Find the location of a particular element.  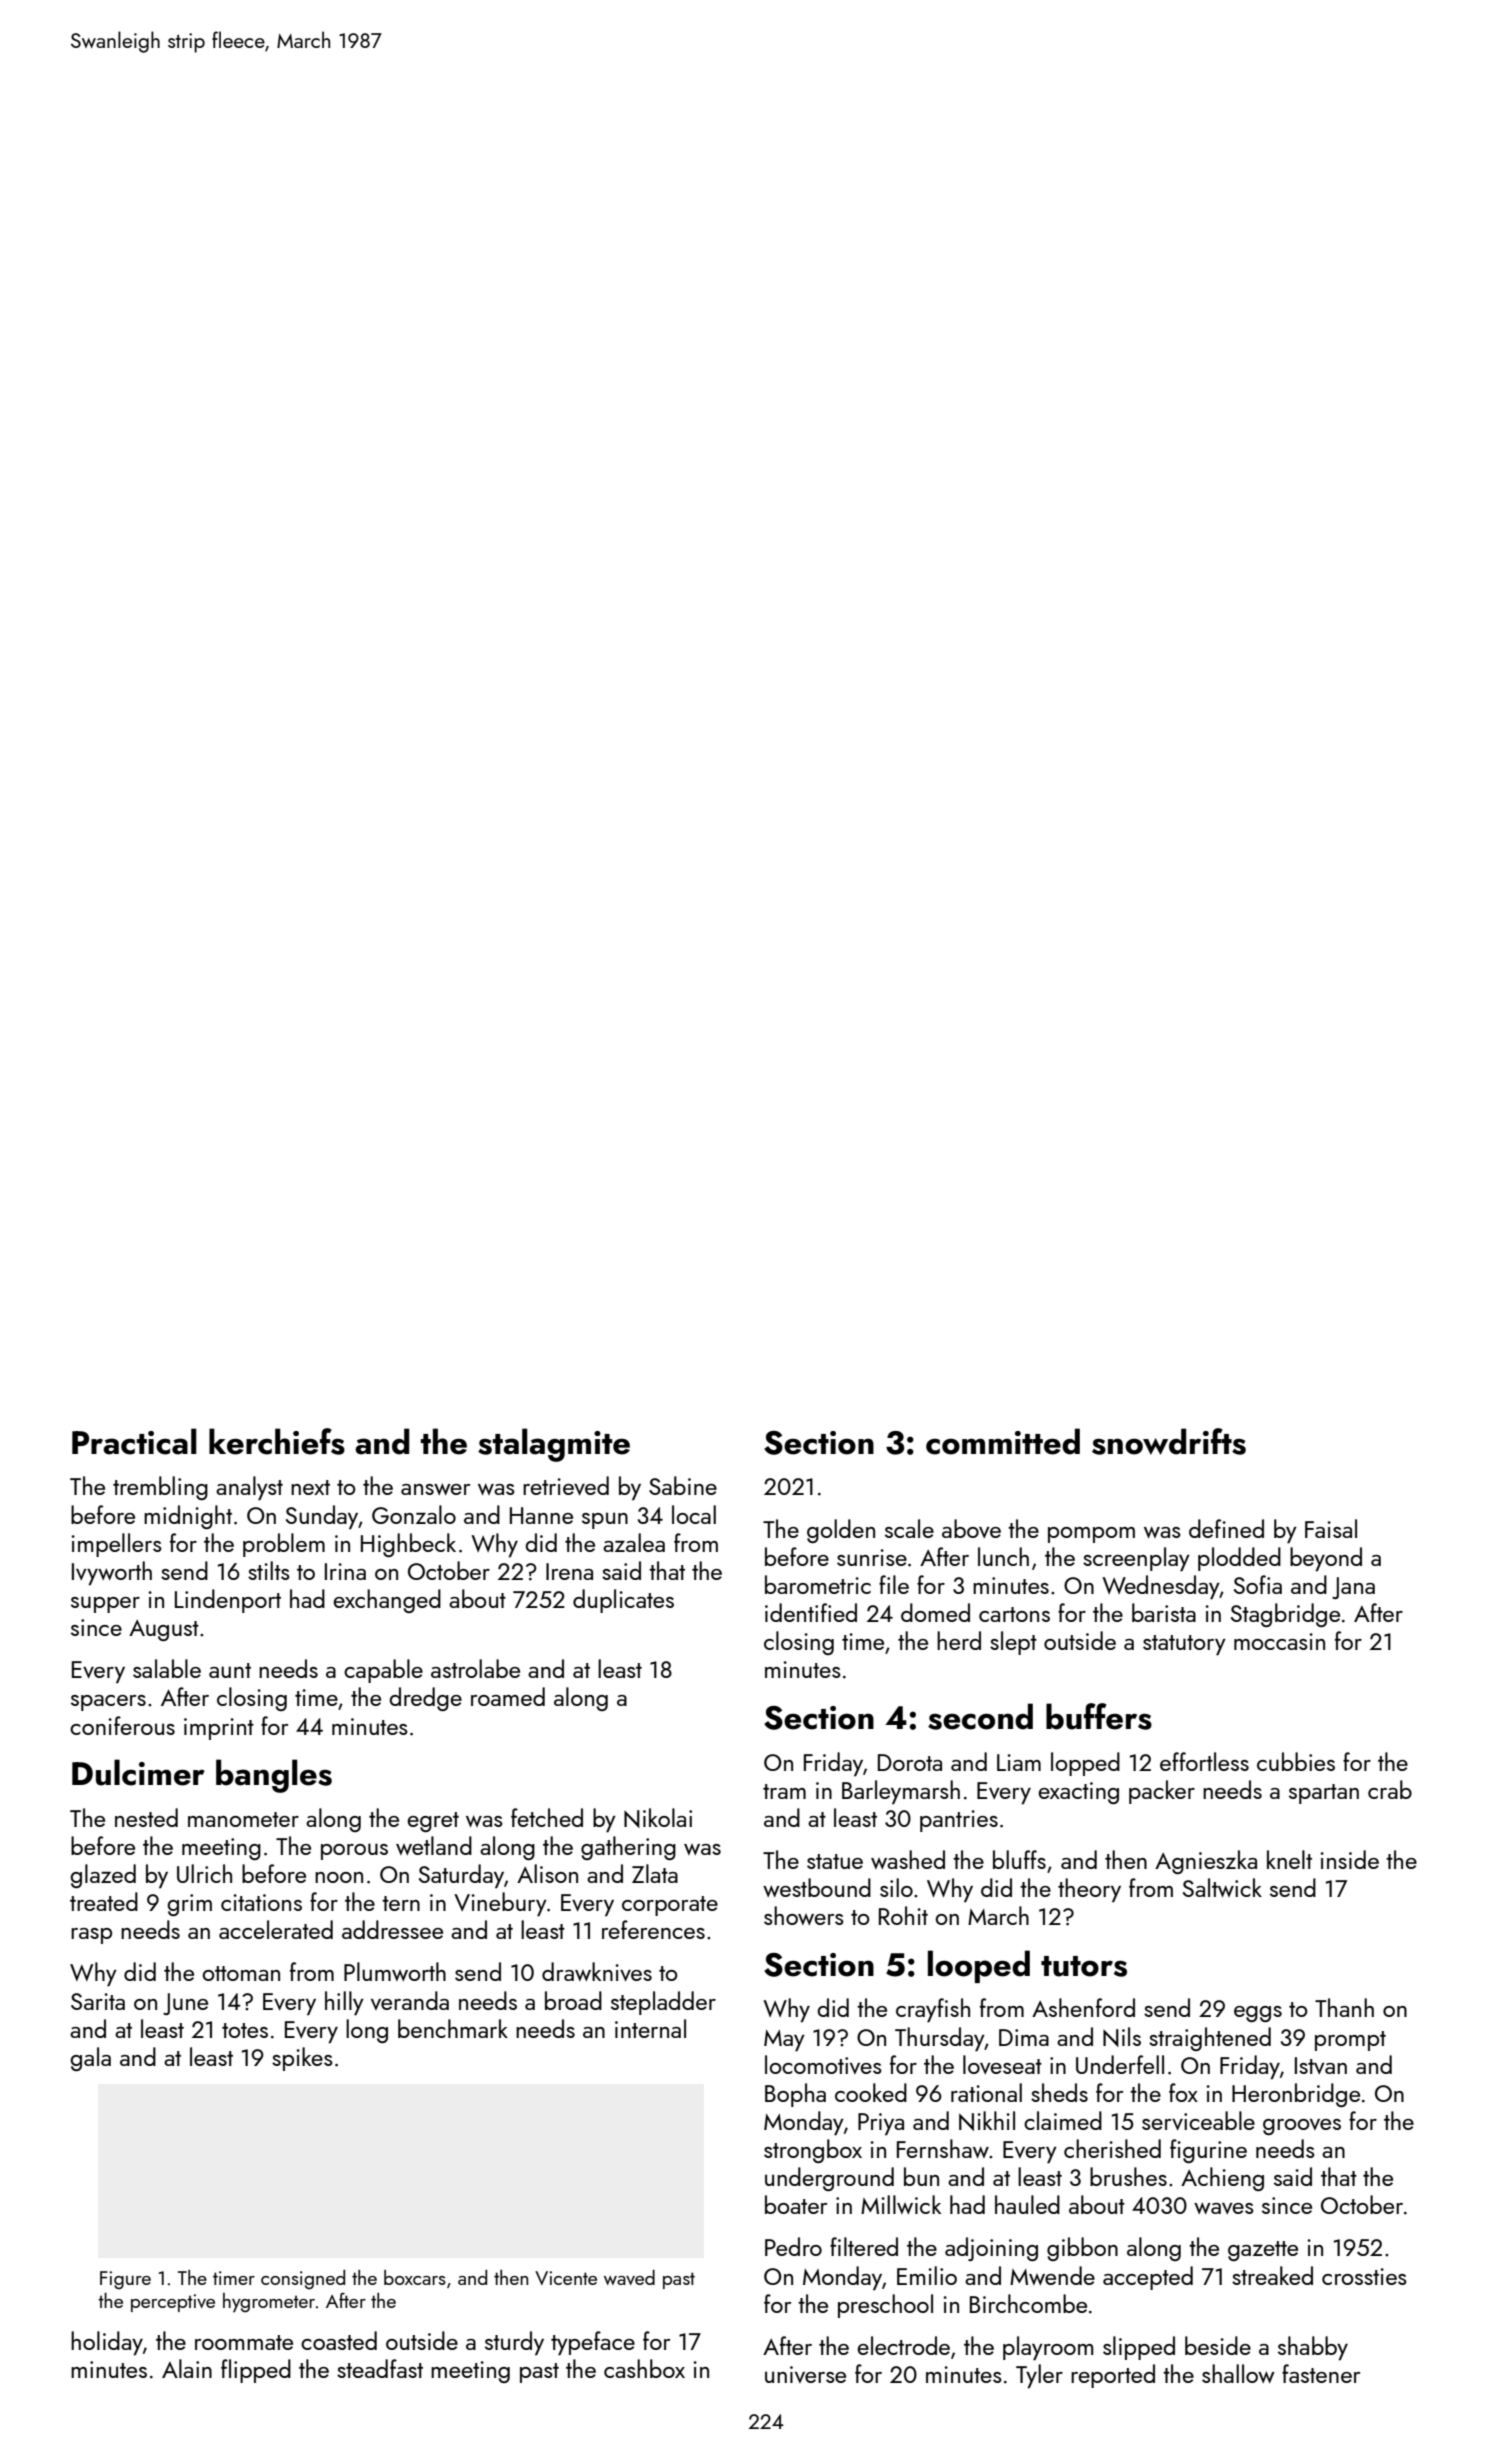

snowdrifts is located at coordinates (1169, 1441).
